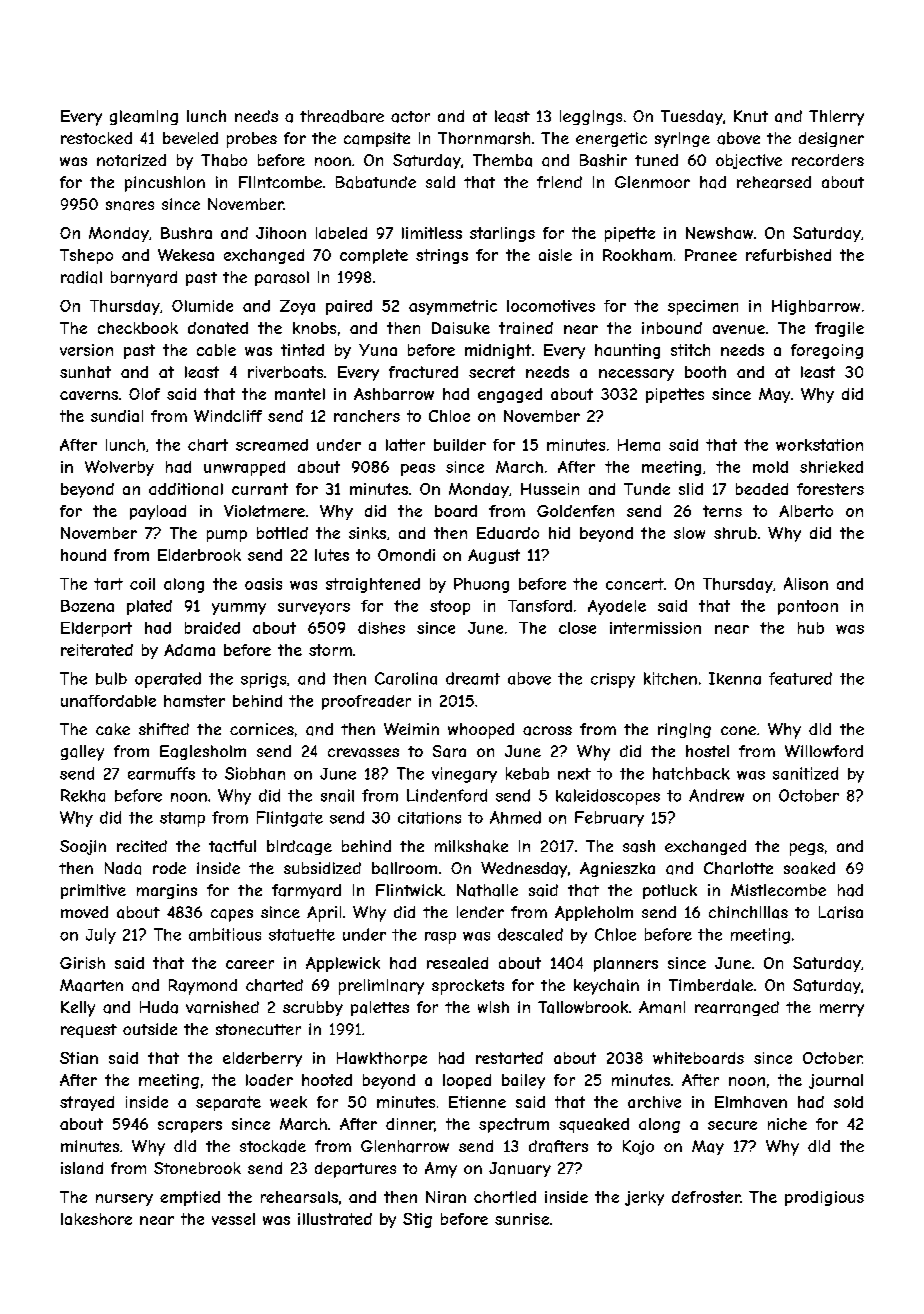  I want to click on donated, so click(218, 328).
